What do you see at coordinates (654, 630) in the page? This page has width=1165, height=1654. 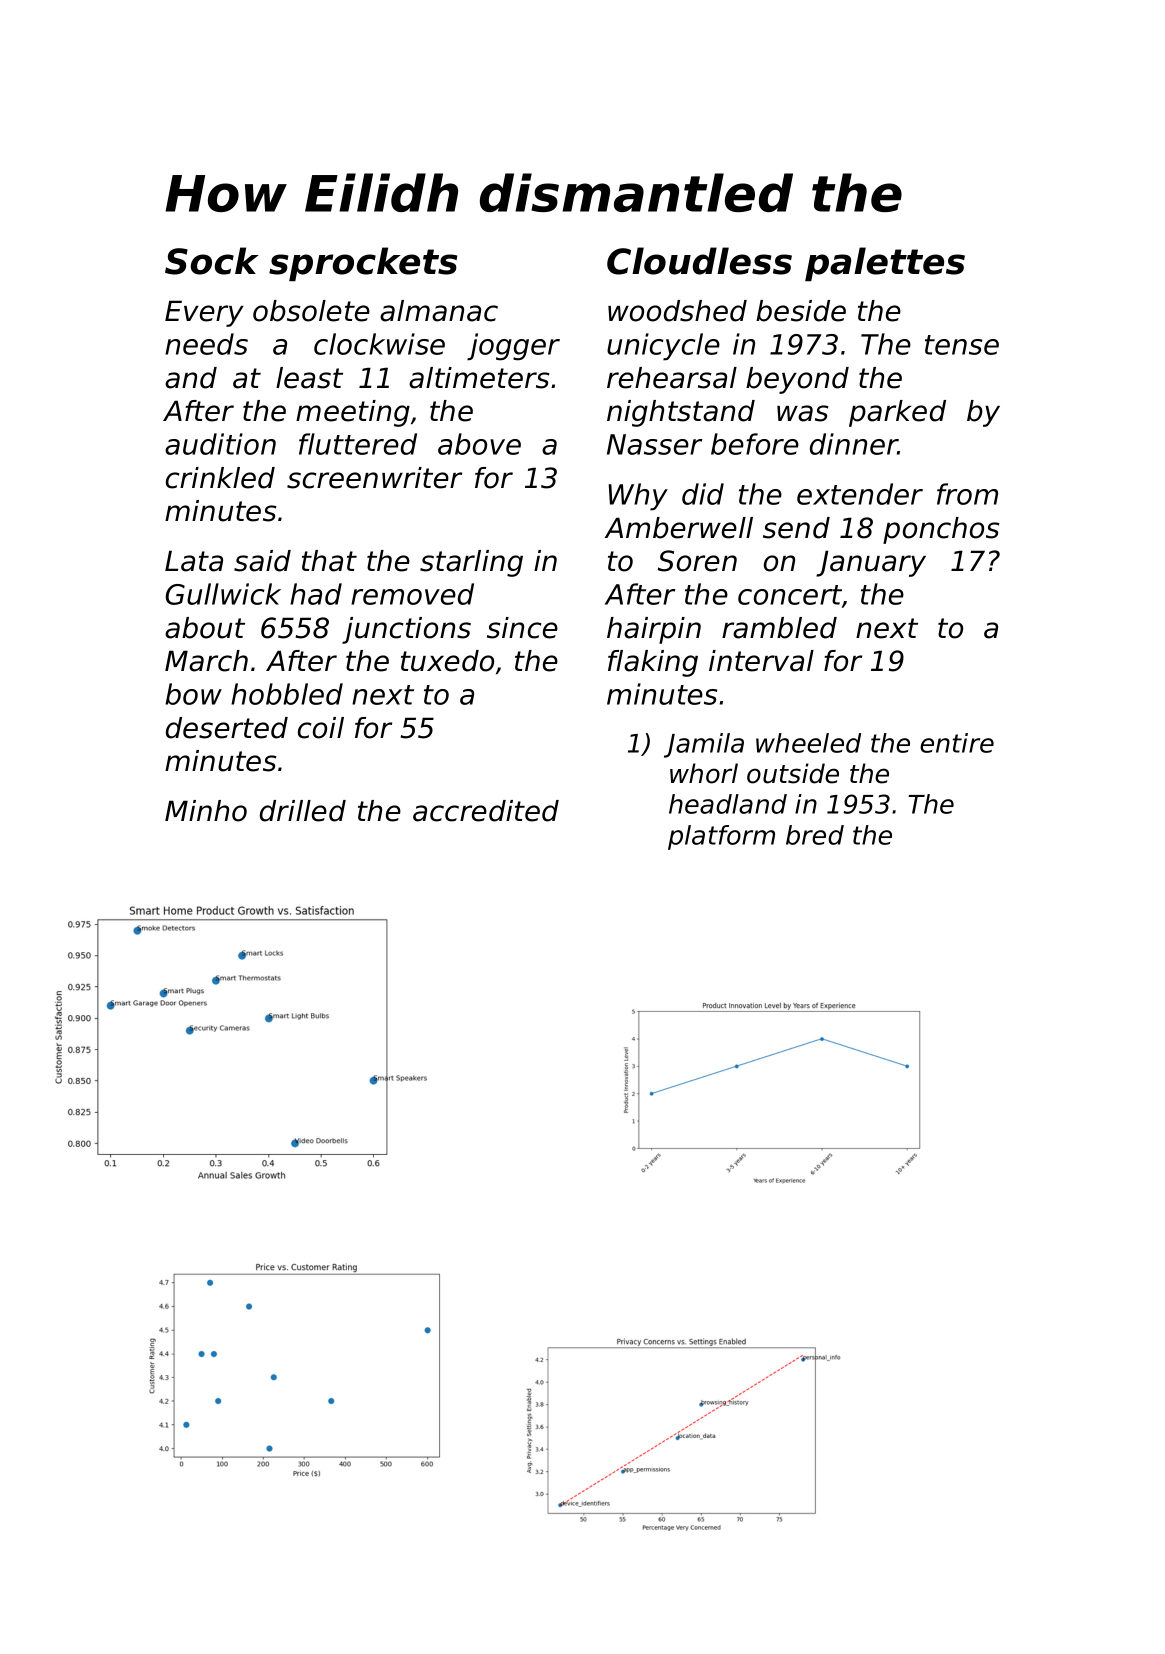 I see `hairpin` at bounding box center [654, 630].
